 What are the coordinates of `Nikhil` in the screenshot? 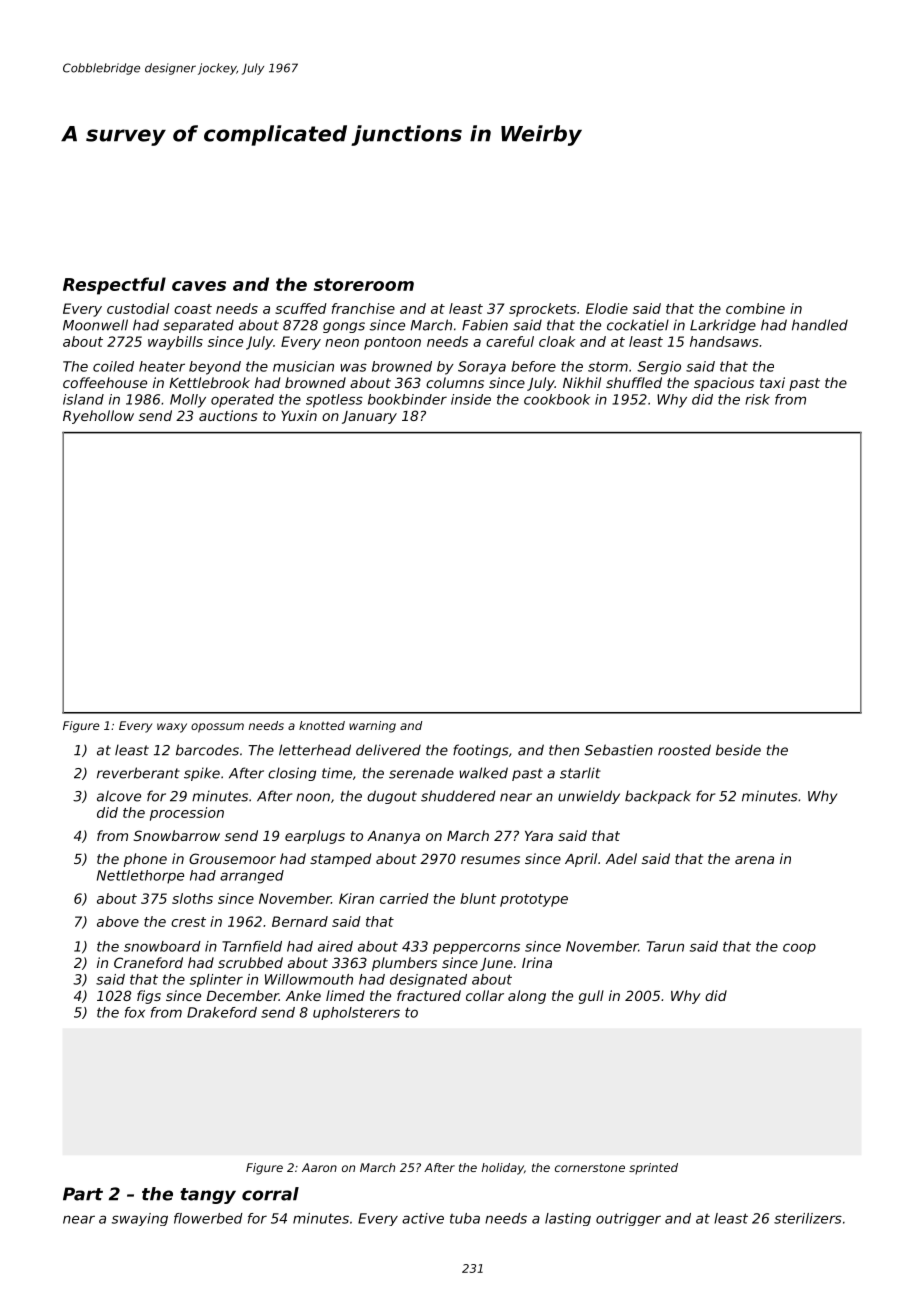 It's located at (582, 382).
